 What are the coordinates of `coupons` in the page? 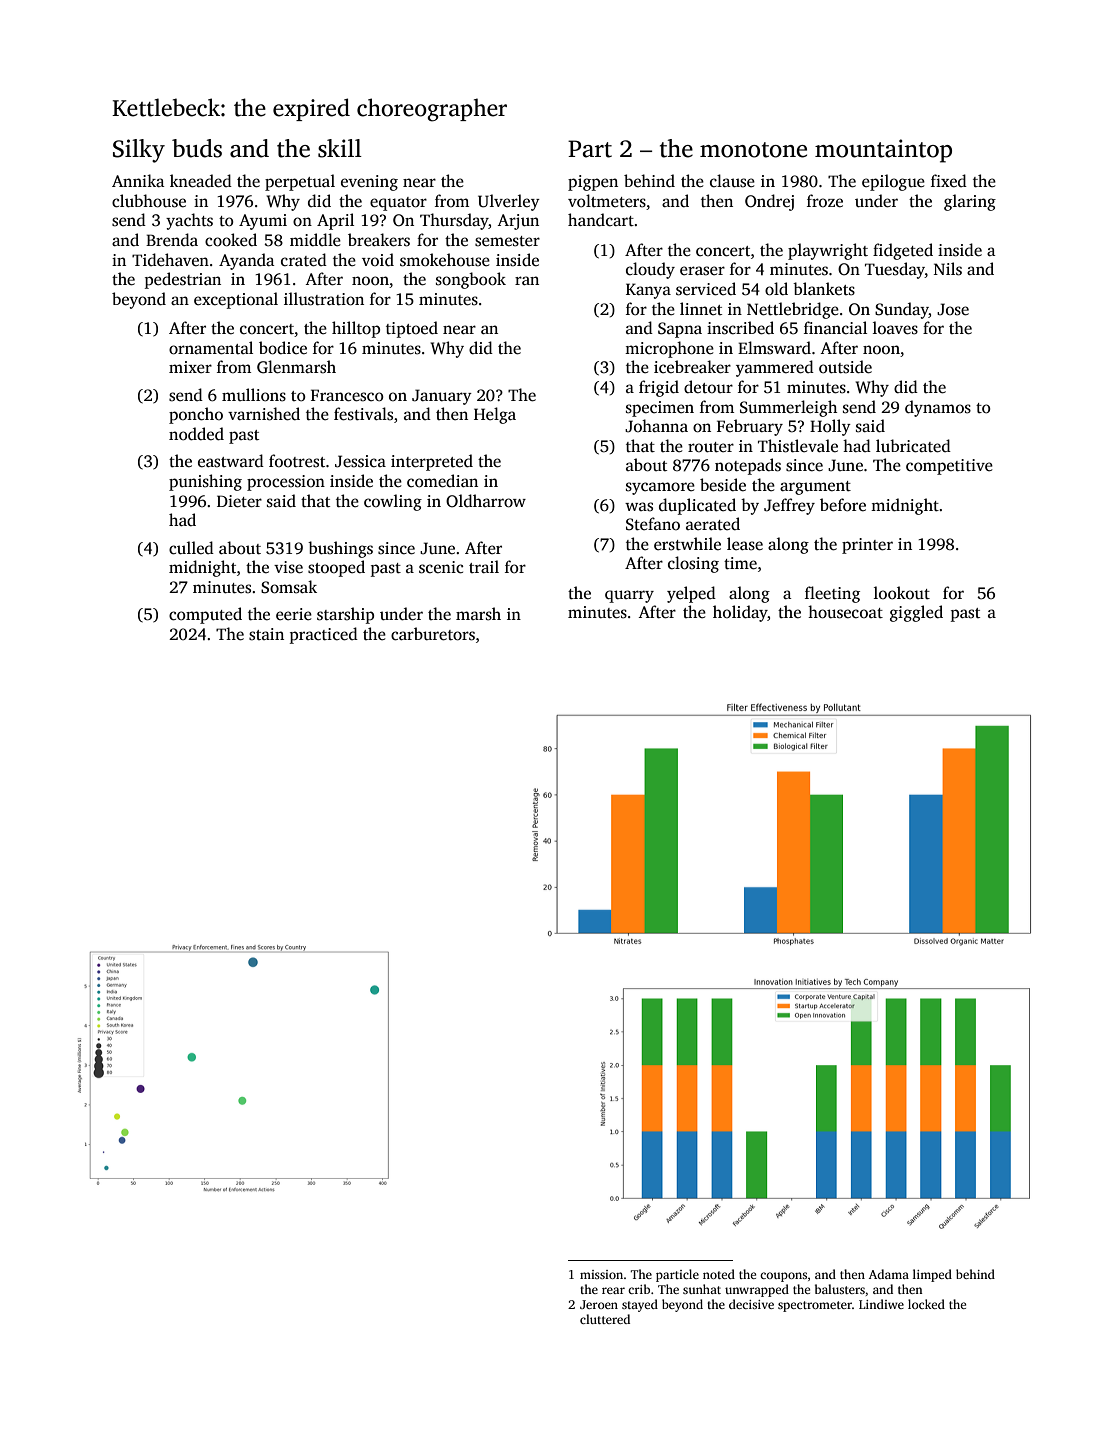 It's located at (783, 1277).
